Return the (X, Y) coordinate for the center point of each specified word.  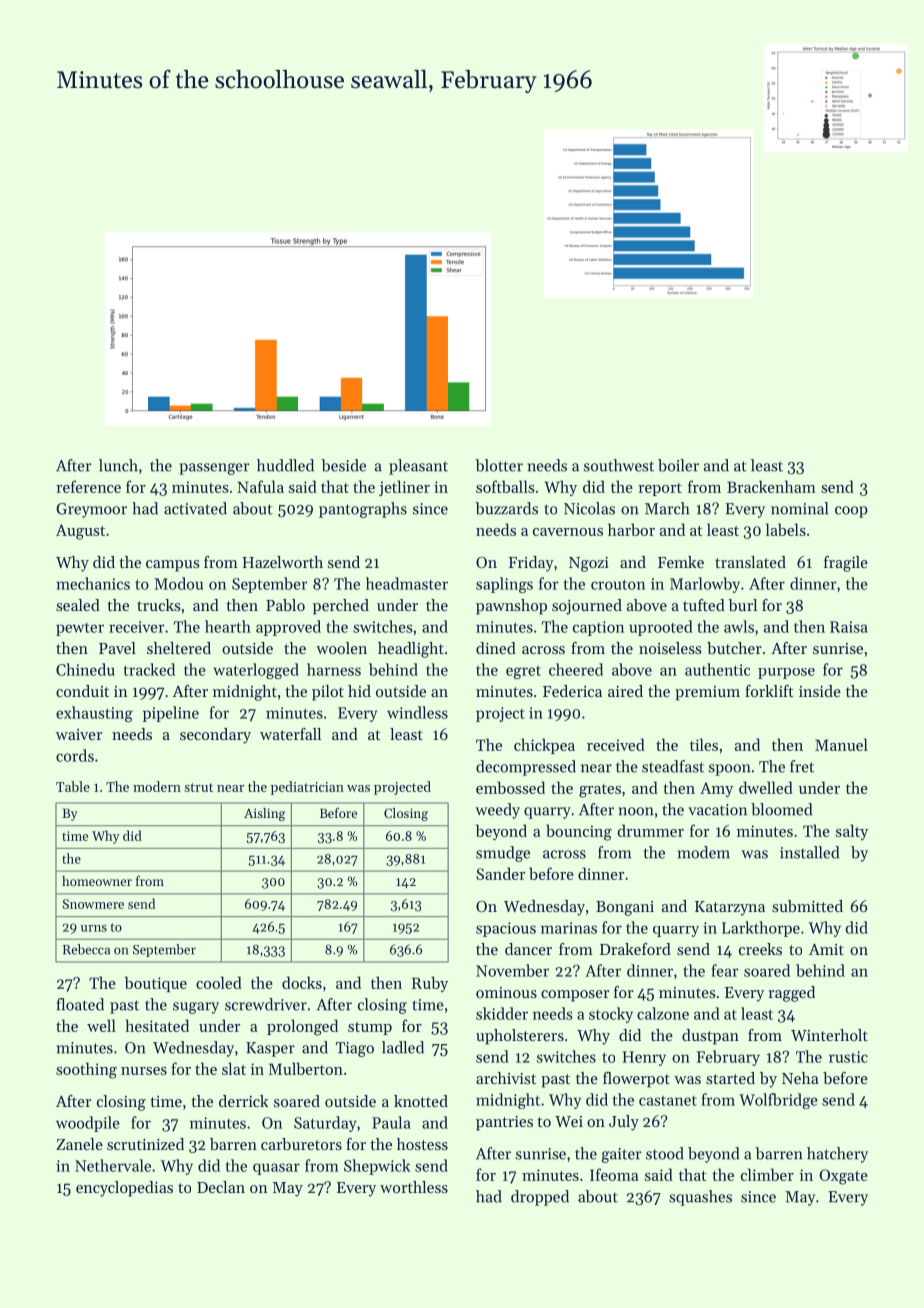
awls (739, 626)
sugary (196, 1008)
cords (75, 755)
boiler (678, 465)
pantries (504, 1123)
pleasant (418, 467)
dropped (540, 1198)
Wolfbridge (778, 1101)
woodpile (88, 1124)
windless (417, 712)
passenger (214, 469)
